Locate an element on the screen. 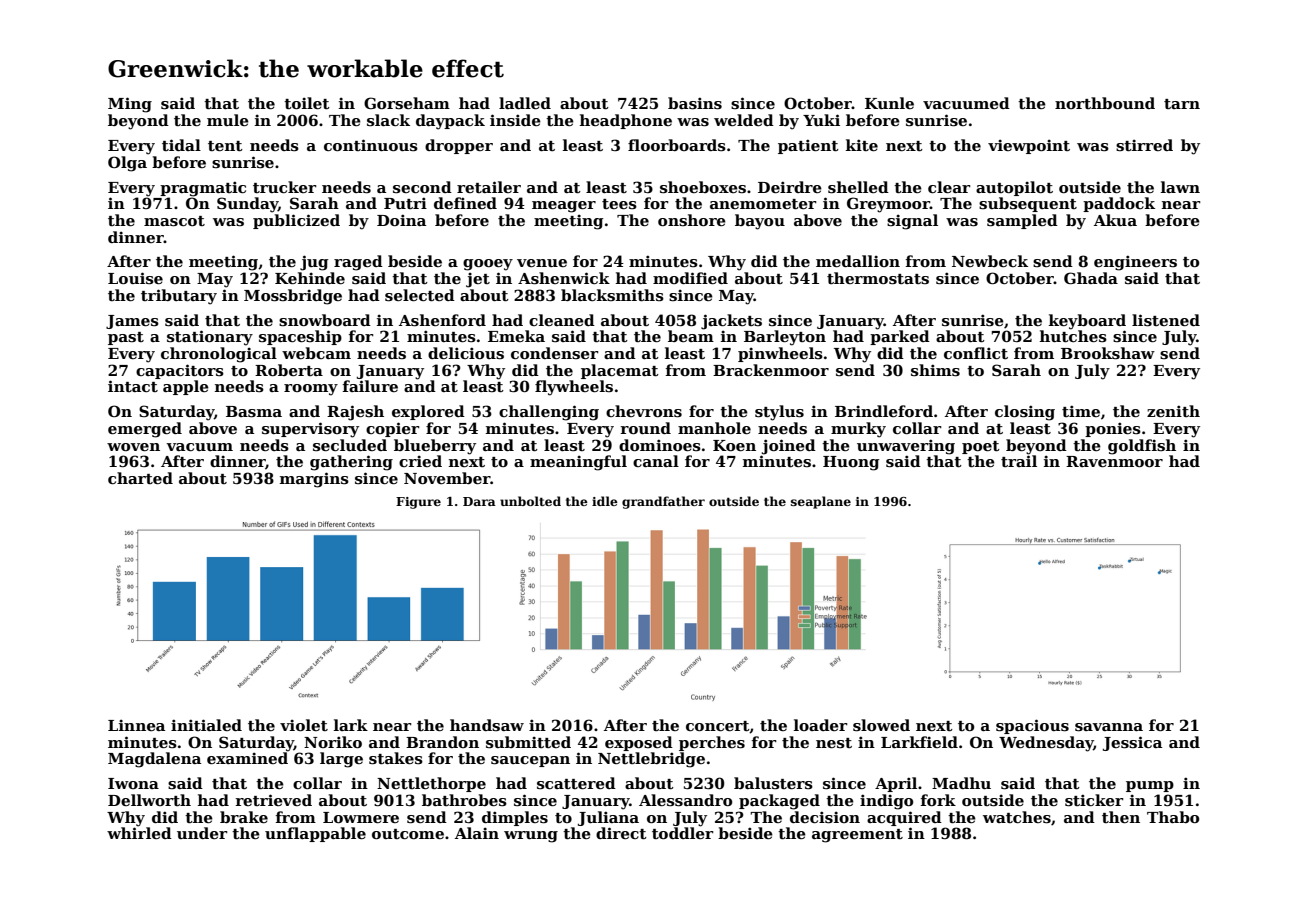 The image size is (1308, 924). bathrobes is located at coordinates (464, 800).
